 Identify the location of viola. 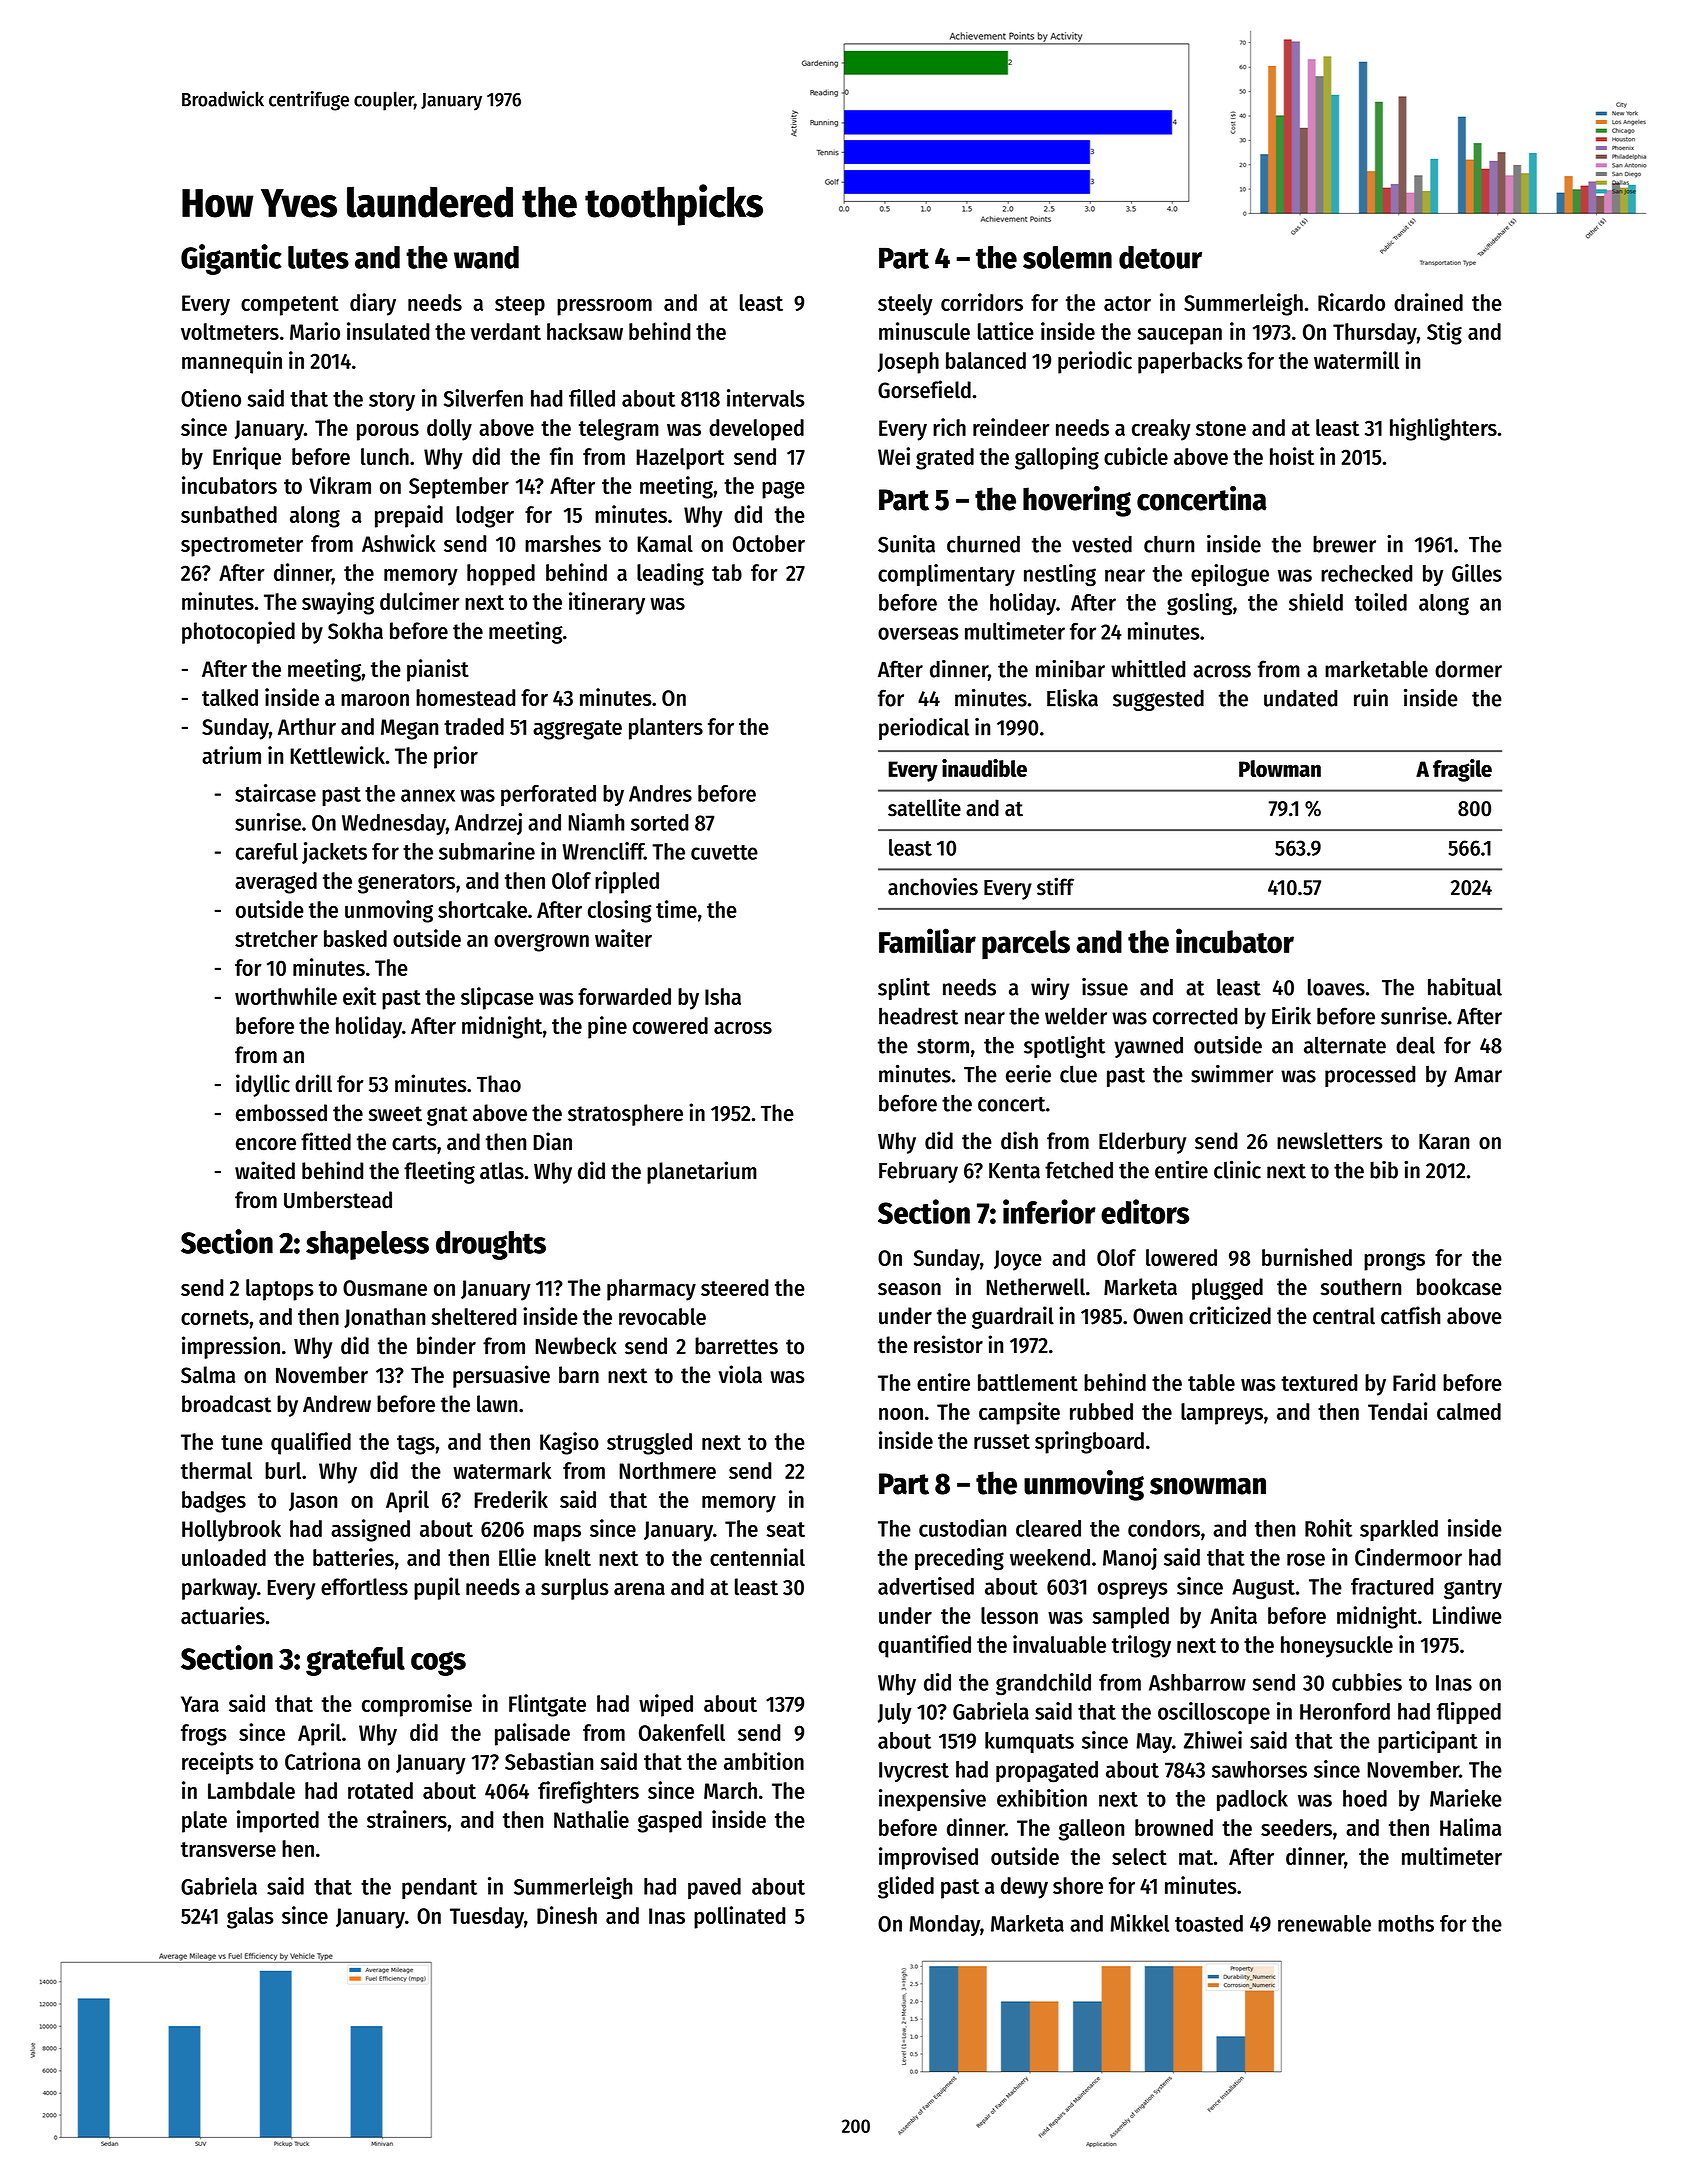
(740, 1374).
